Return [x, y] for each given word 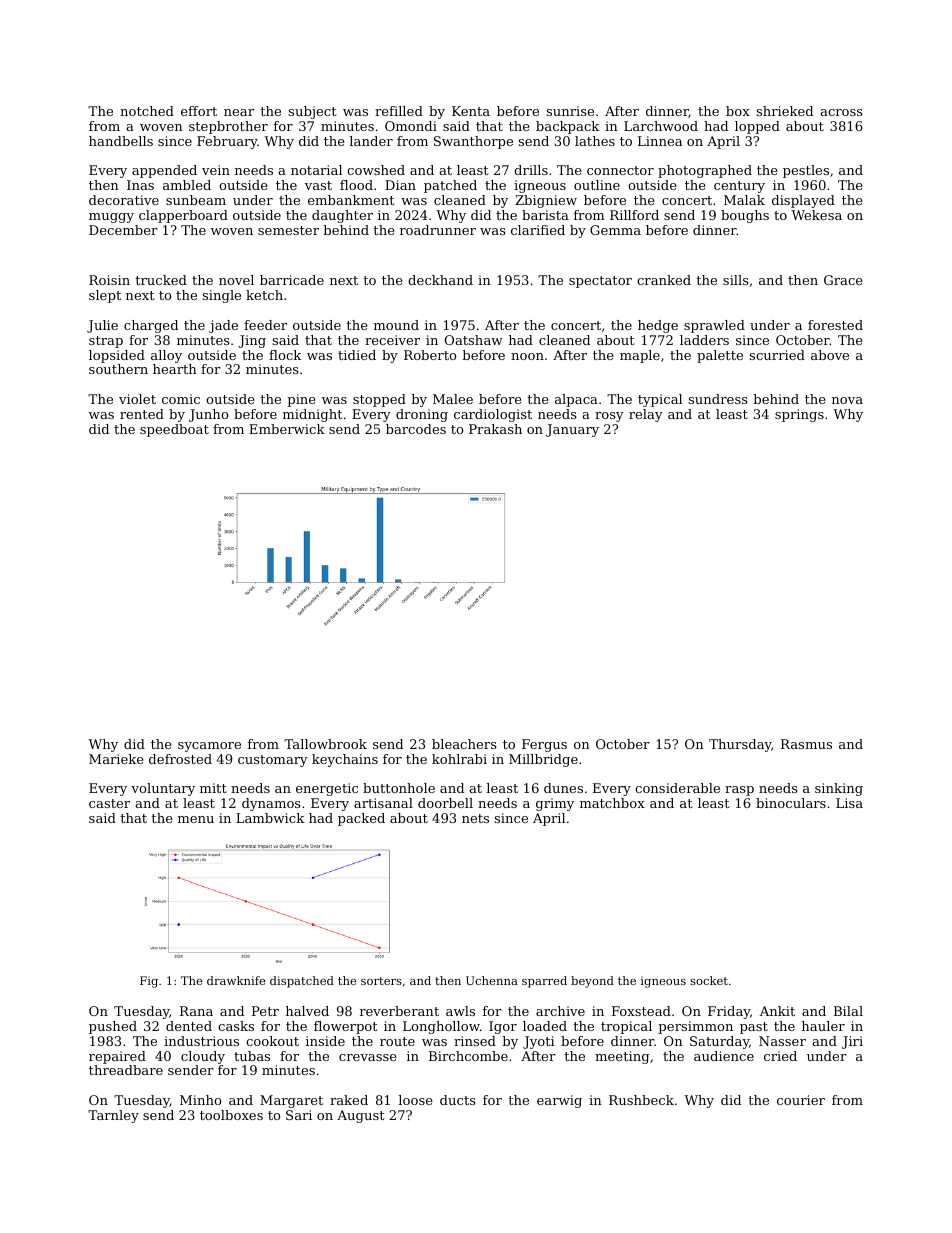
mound [396, 325]
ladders [704, 340]
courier [801, 1100]
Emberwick [287, 429]
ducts [458, 1100]
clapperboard [183, 216]
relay [646, 415]
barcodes [416, 429]
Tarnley [113, 1116]
